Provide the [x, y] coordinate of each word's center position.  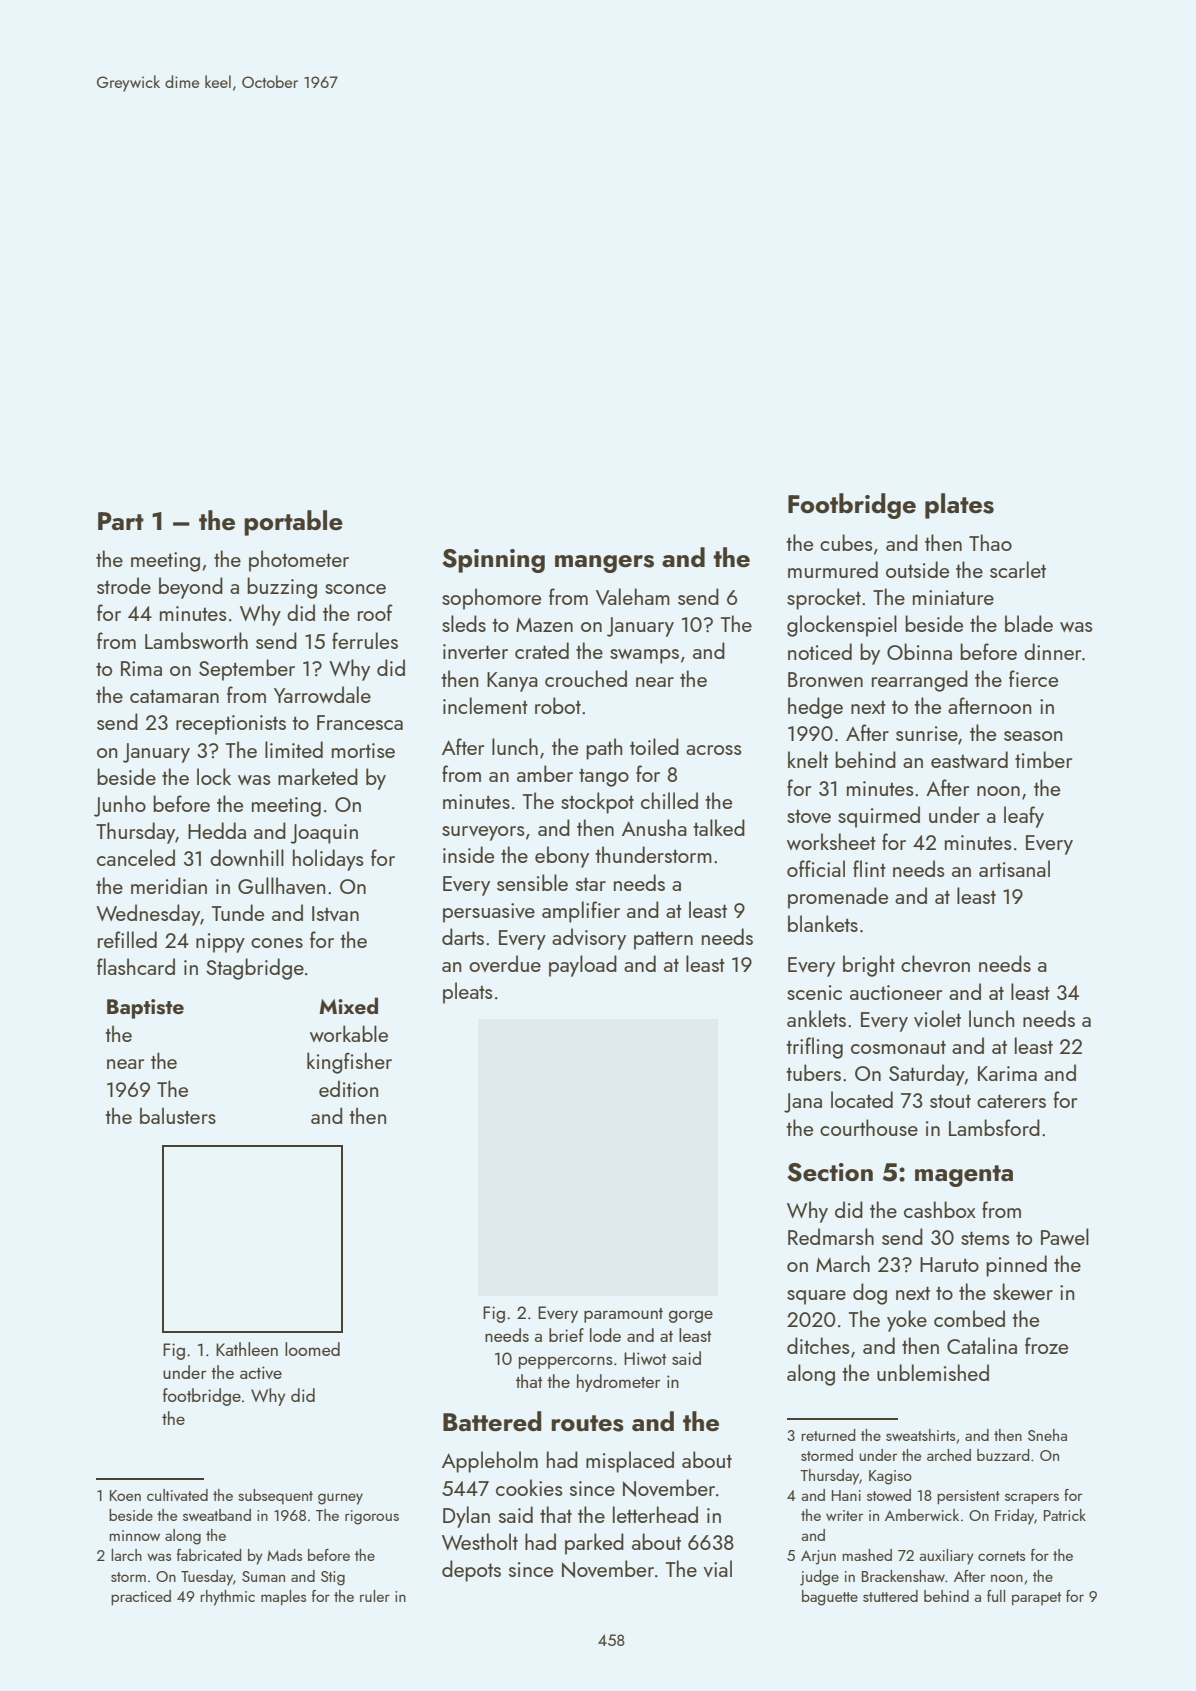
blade [1029, 623]
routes [587, 1423]
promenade [838, 898]
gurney [340, 1499]
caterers [1011, 1101]
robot [558, 705]
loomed [312, 1349]
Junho [120, 806]
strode [124, 585]
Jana [803, 1103]
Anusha [654, 827]
